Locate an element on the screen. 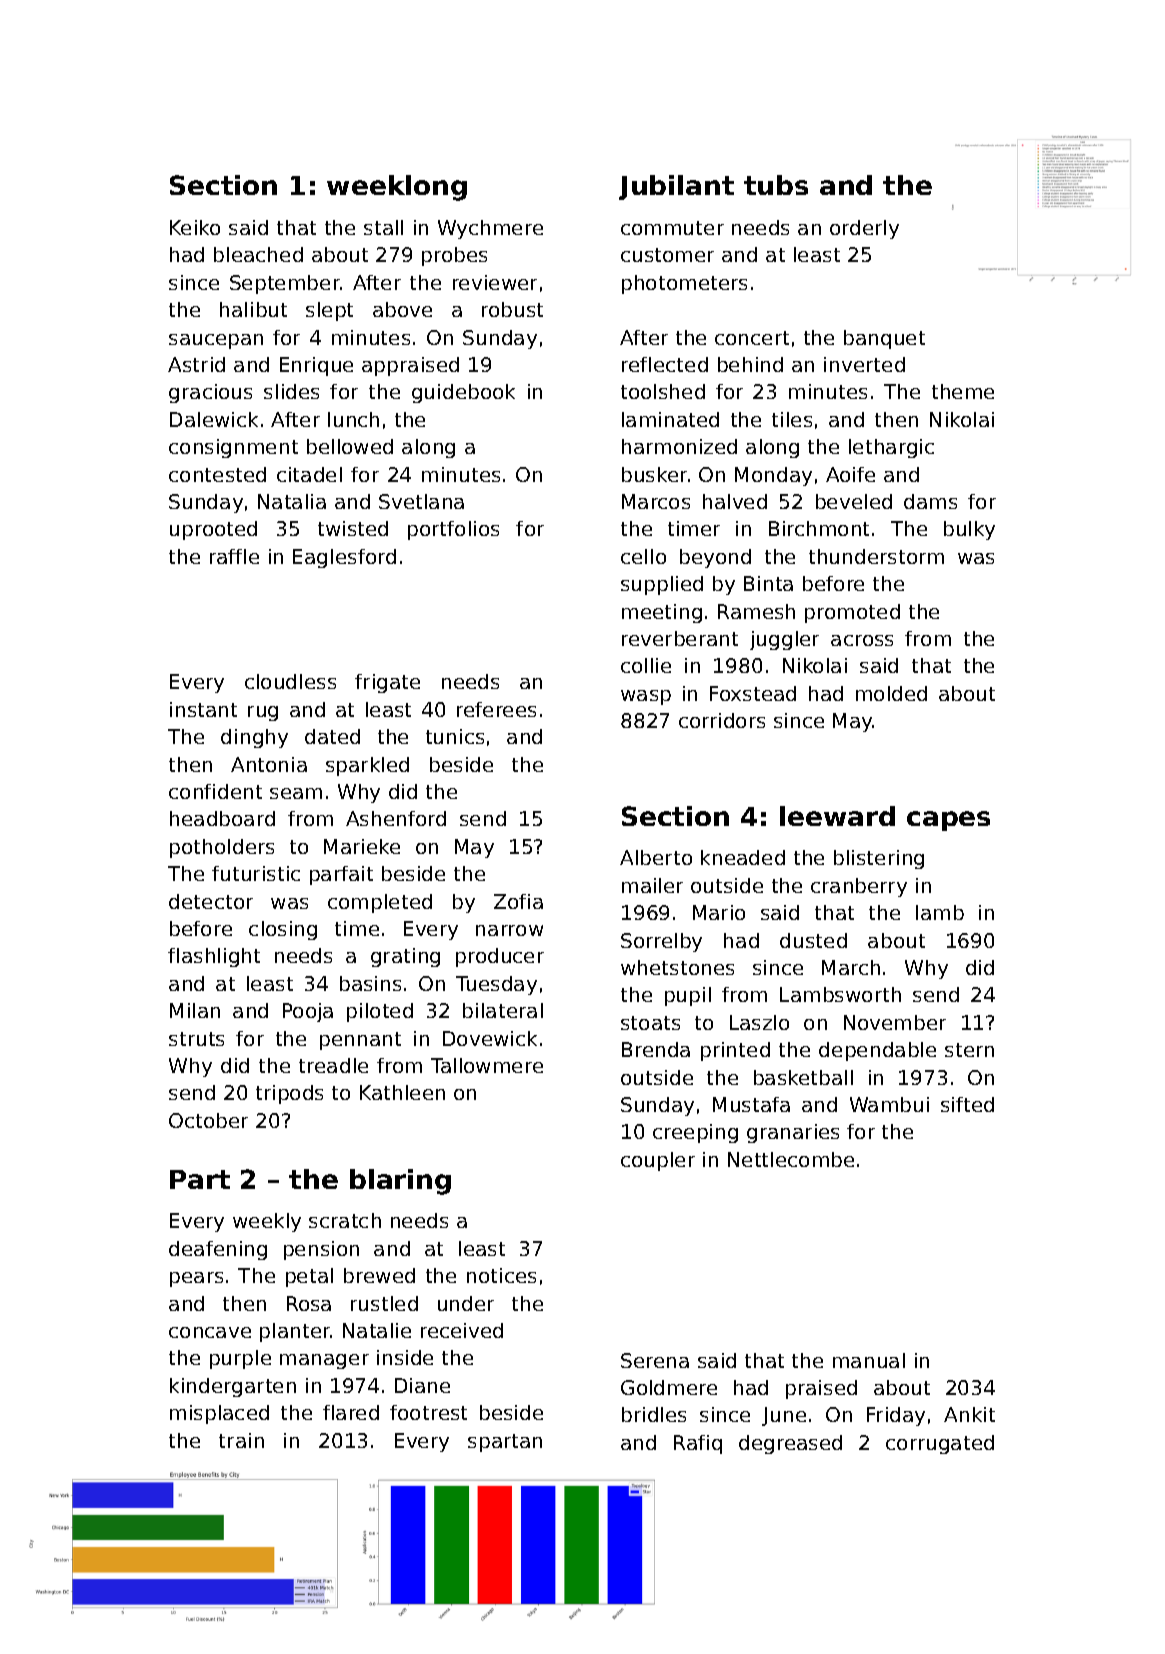  struts is located at coordinates (196, 1039).
